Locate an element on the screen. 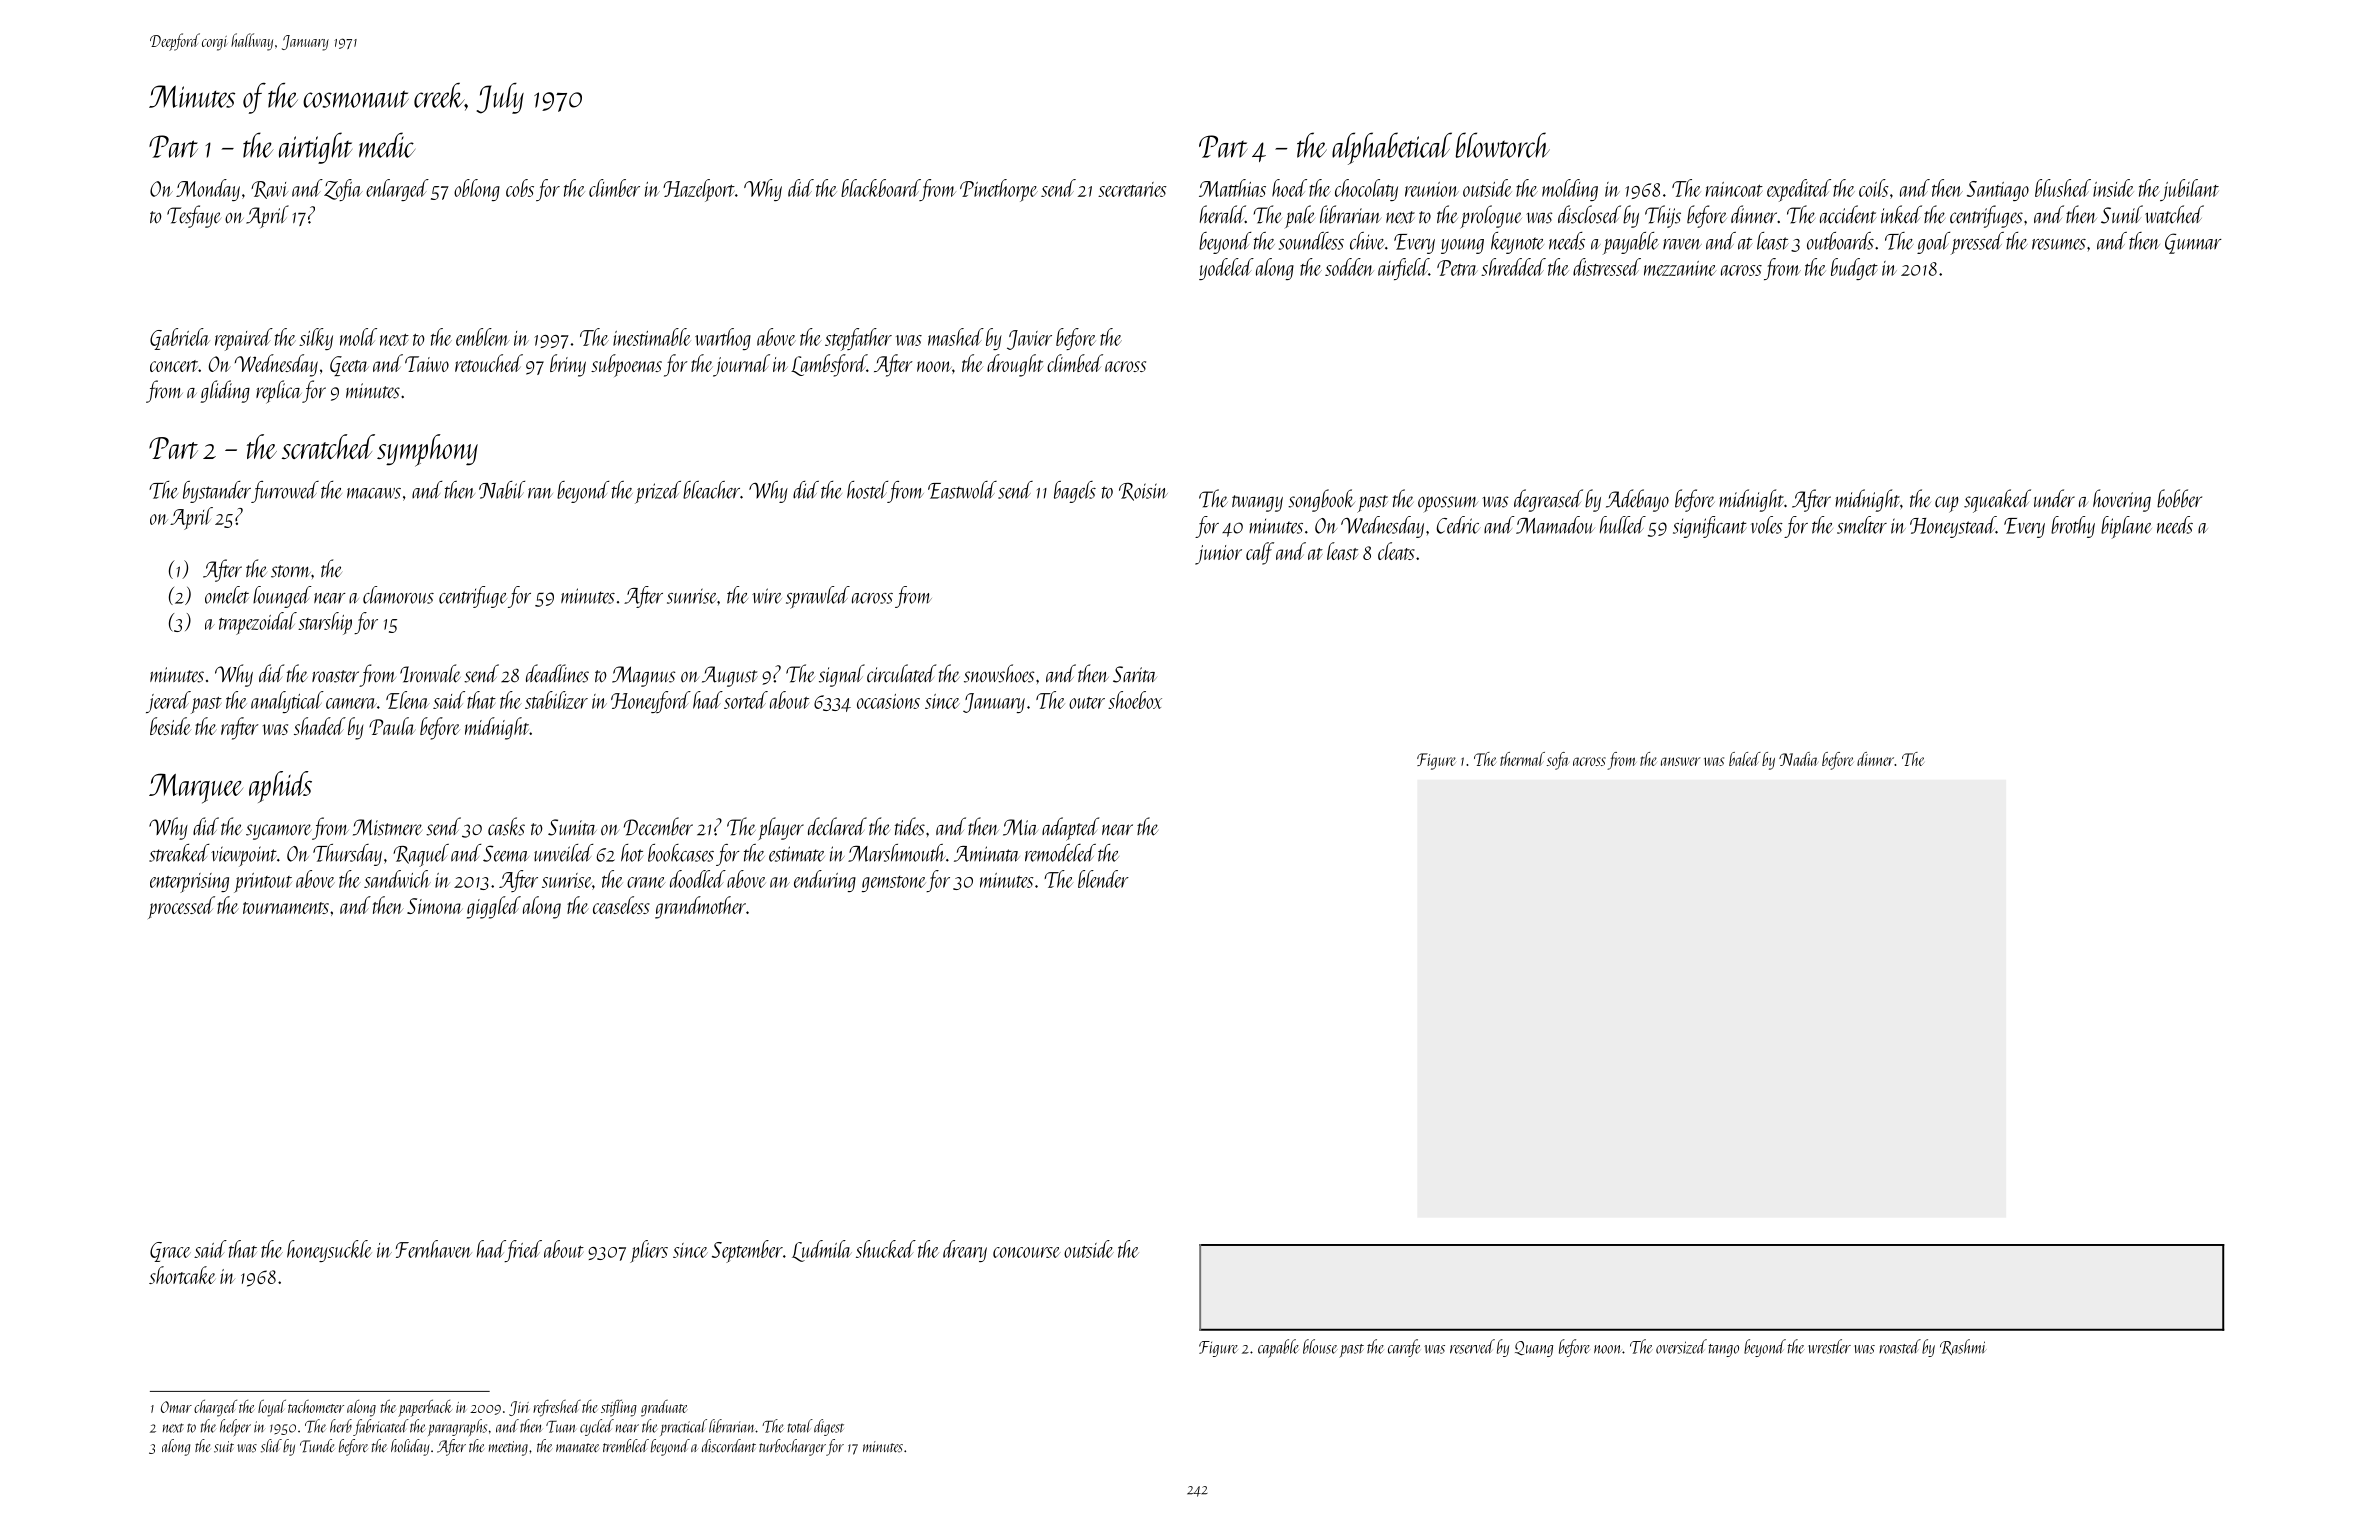 This screenshot has height=1536, width=2374. alphabetical is located at coordinates (1392, 148).
